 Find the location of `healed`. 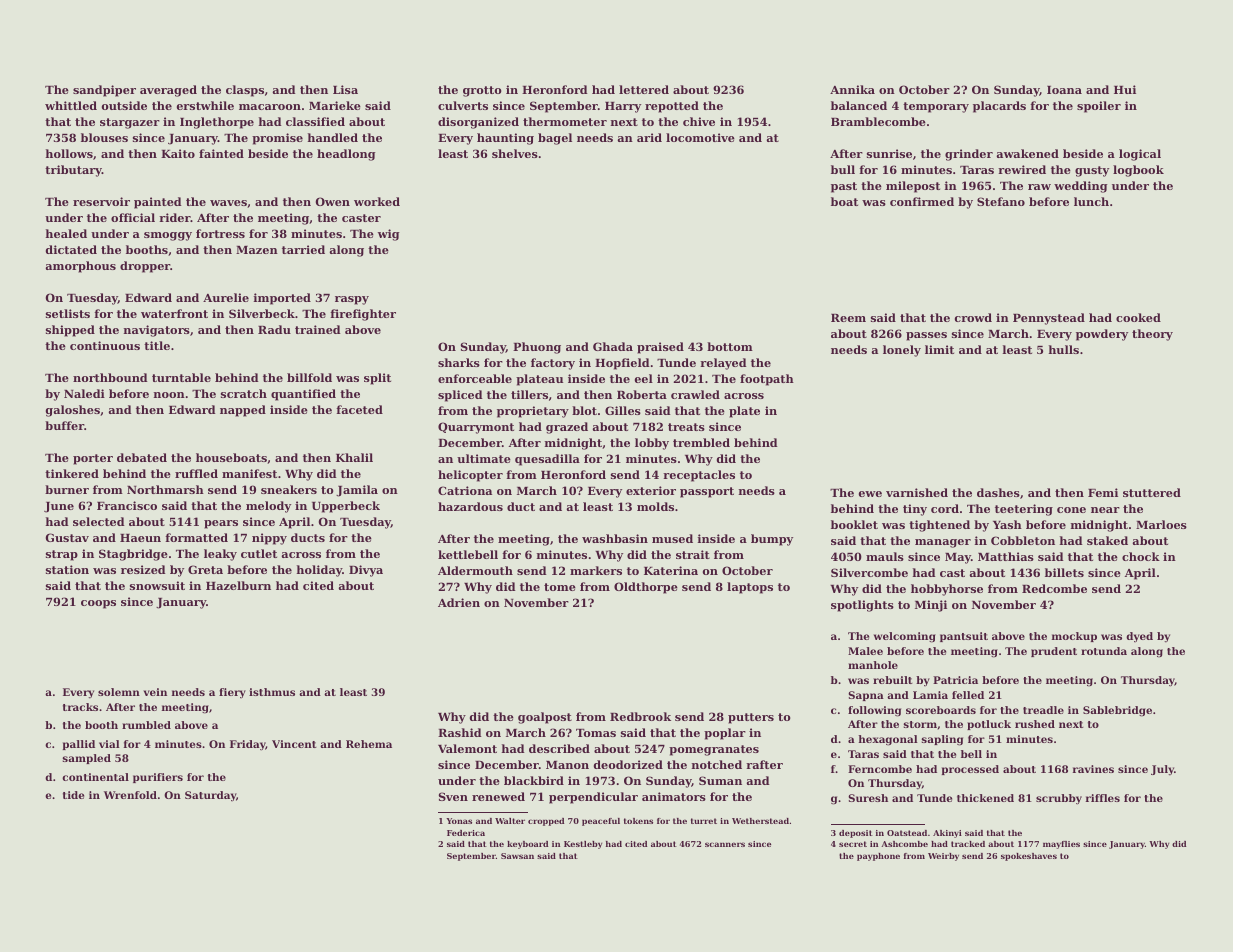

healed is located at coordinates (66, 233).
